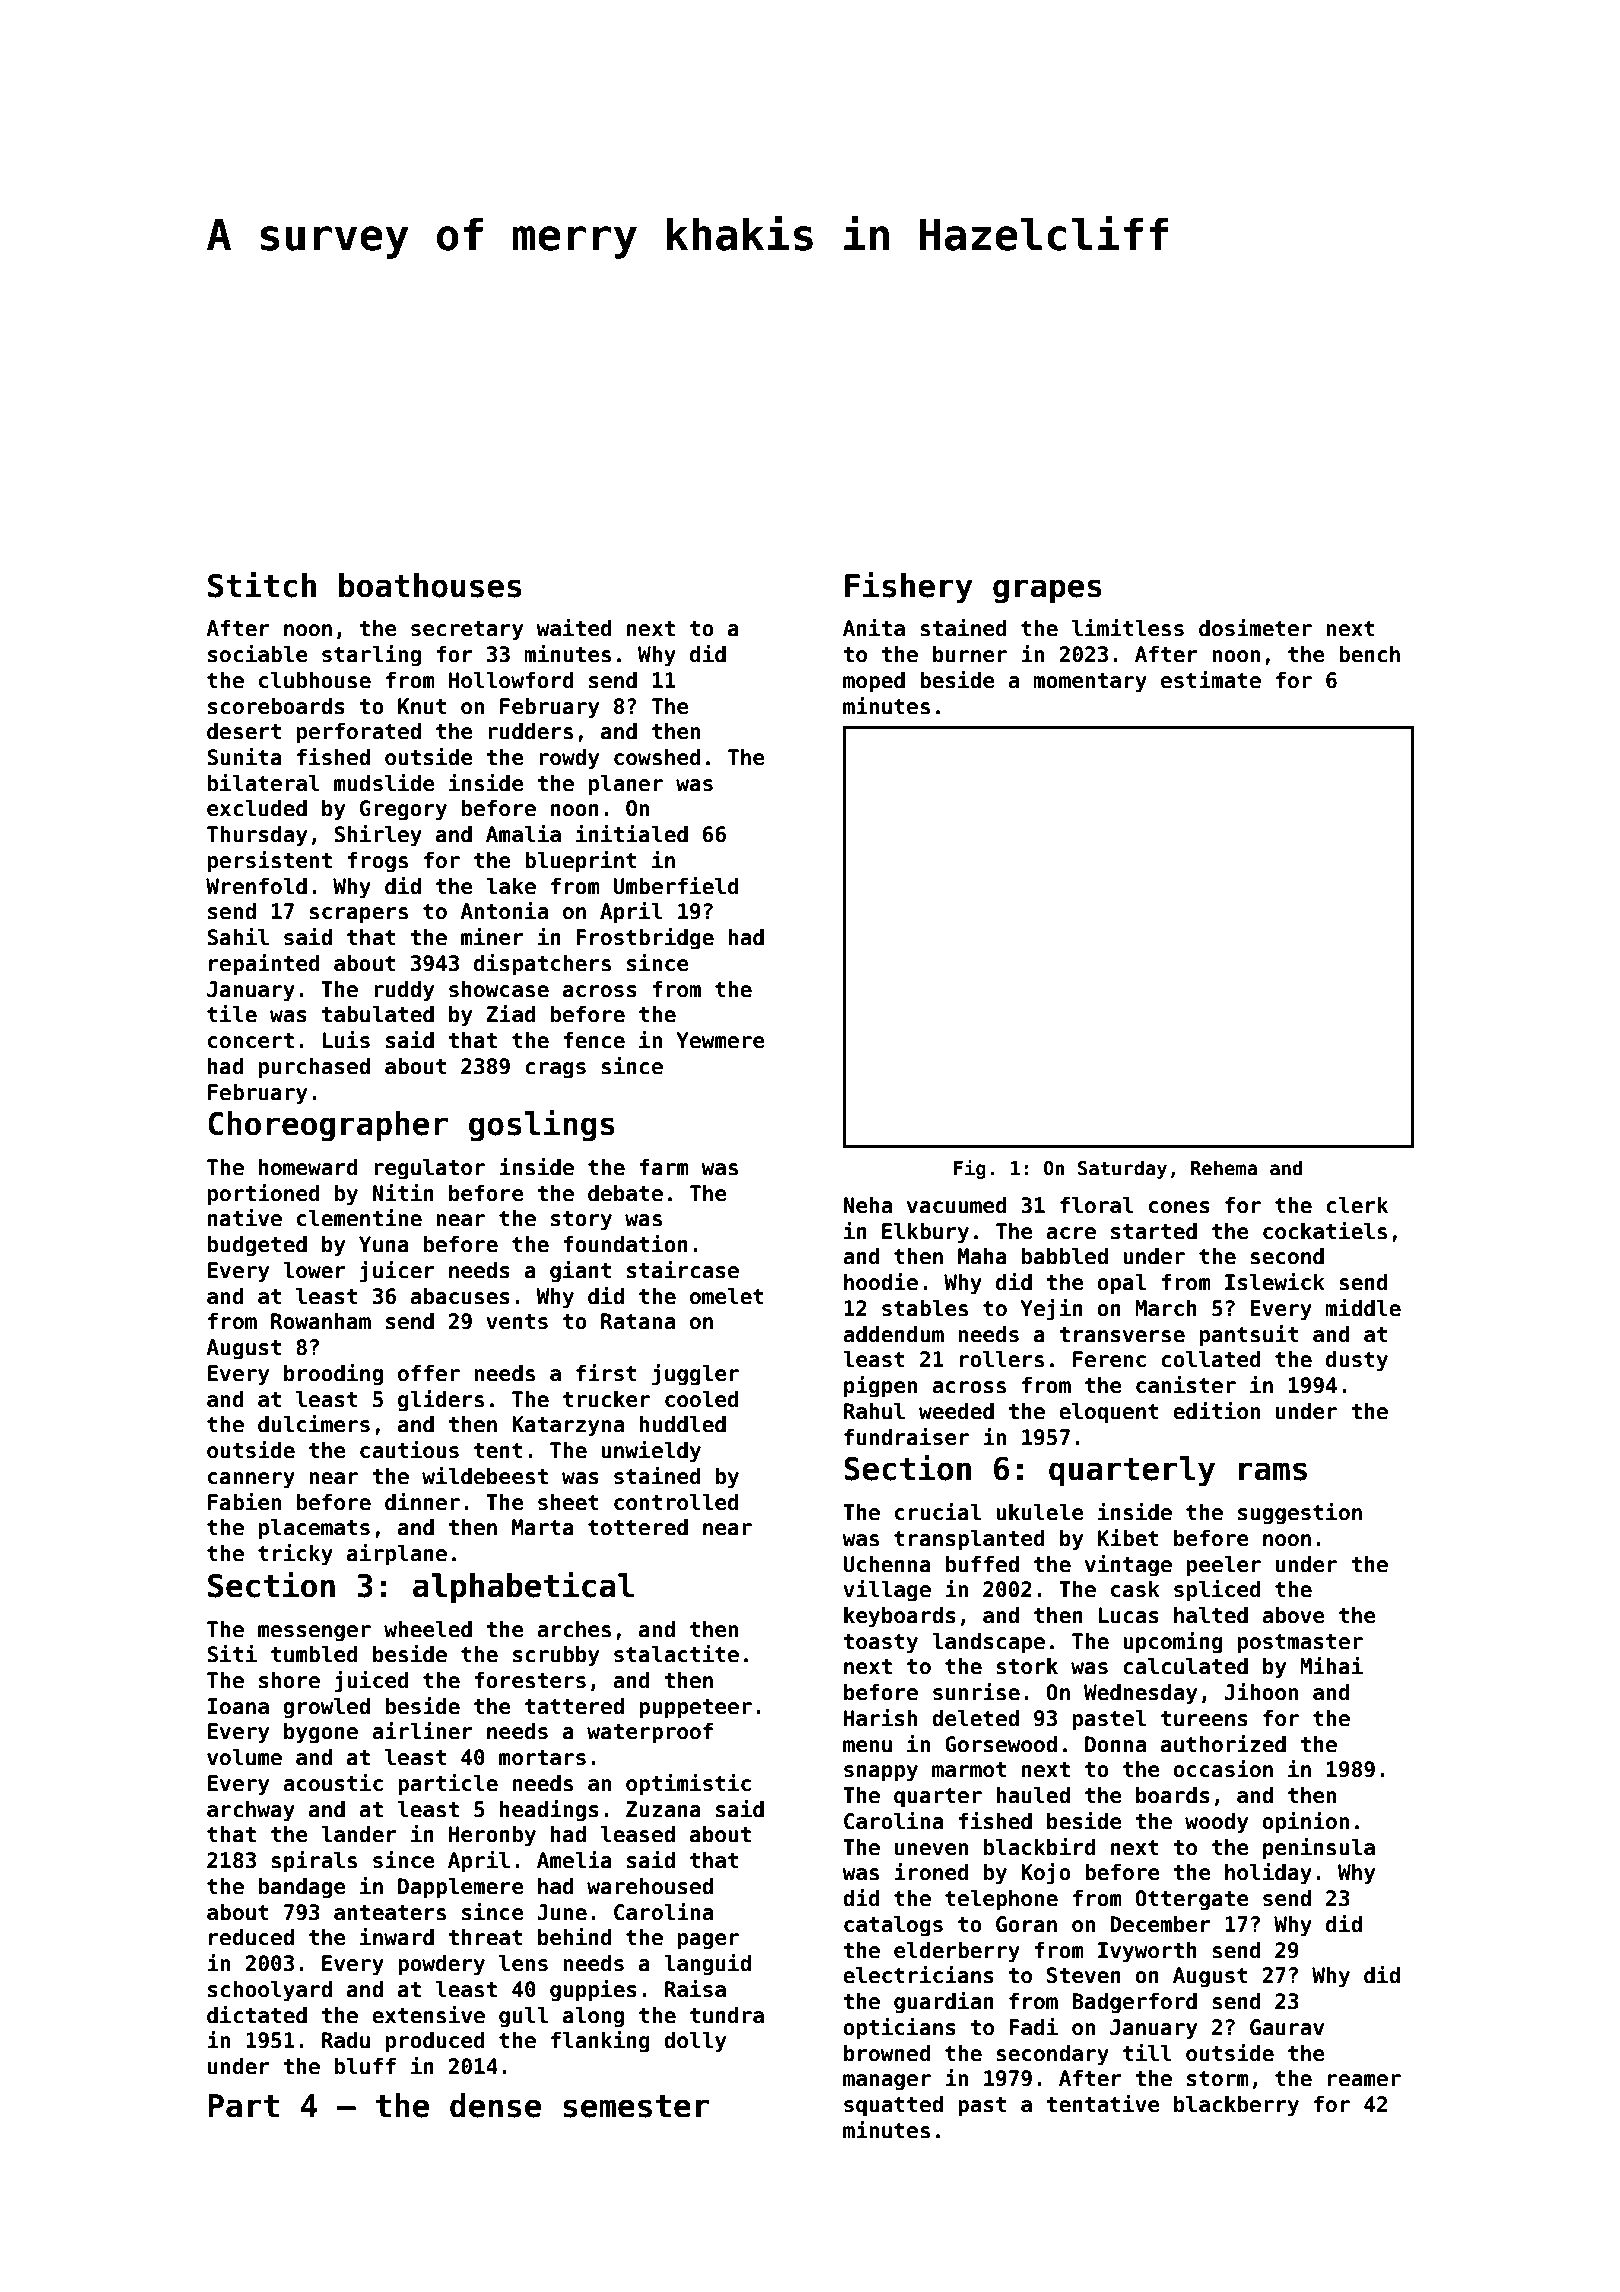 Image resolution: width=1620 pixels, height=2292 pixels. I want to click on brooding, so click(333, 1375).
